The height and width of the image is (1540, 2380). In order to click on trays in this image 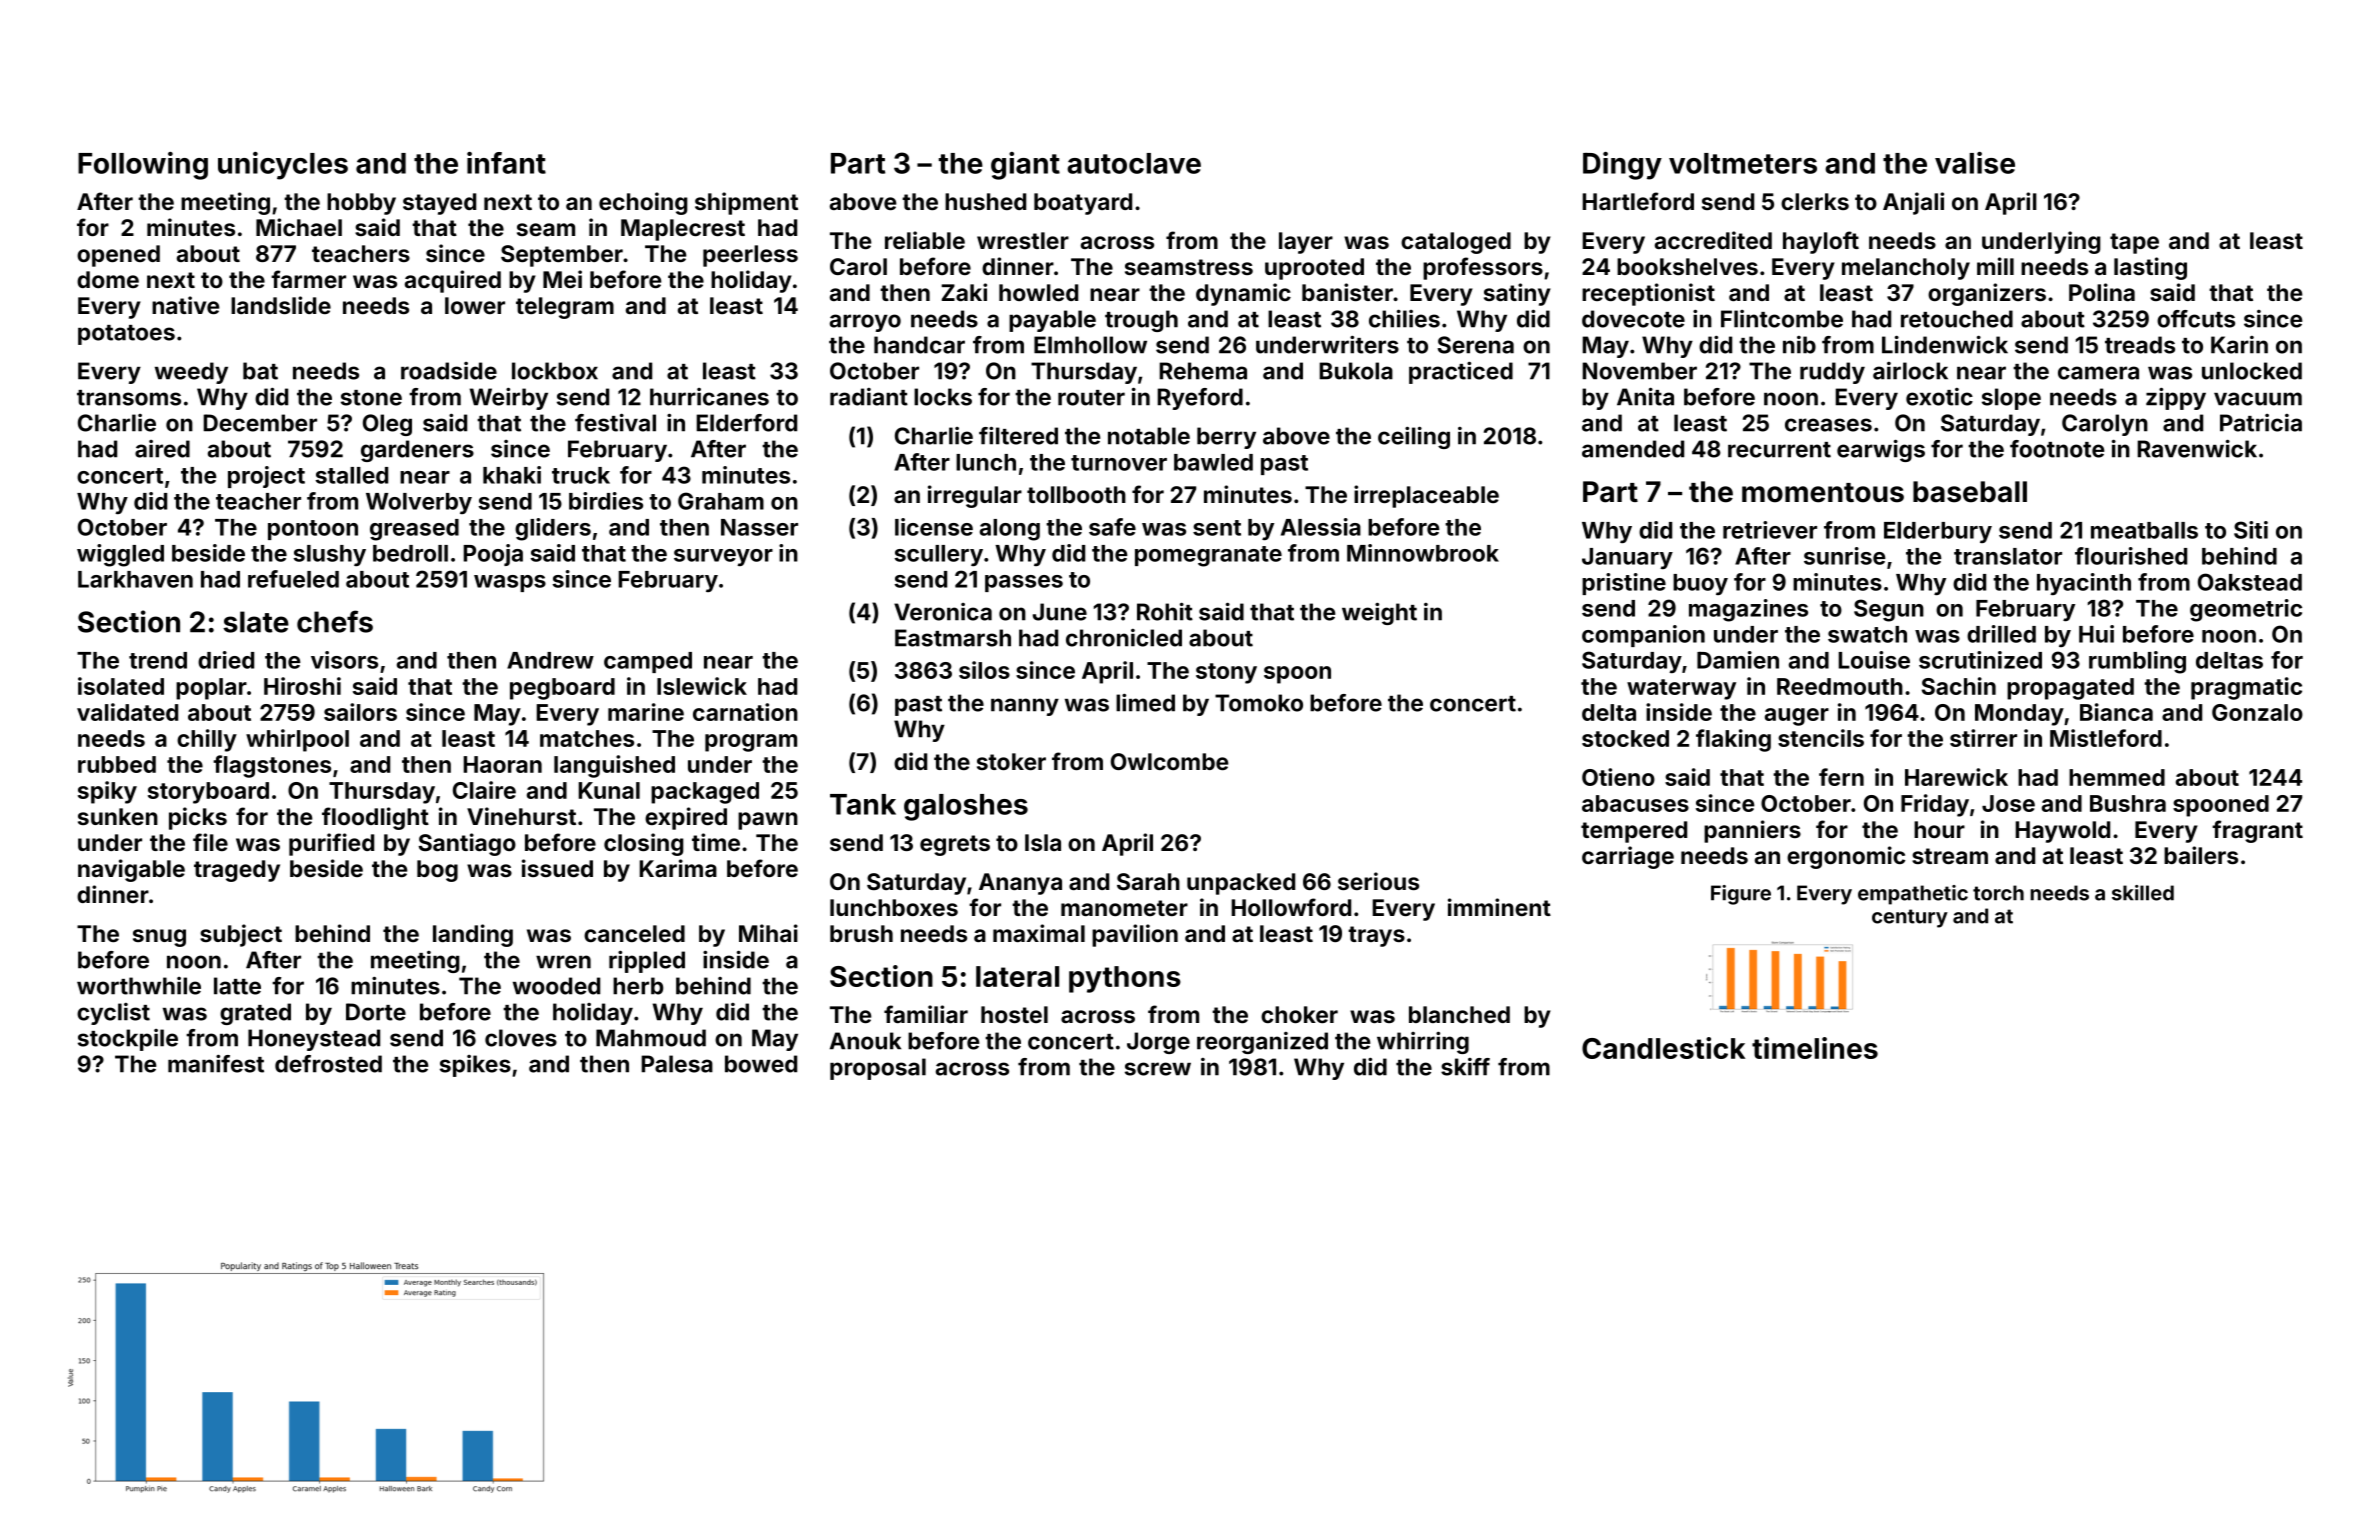, I will do `click(1376, 936)`.
